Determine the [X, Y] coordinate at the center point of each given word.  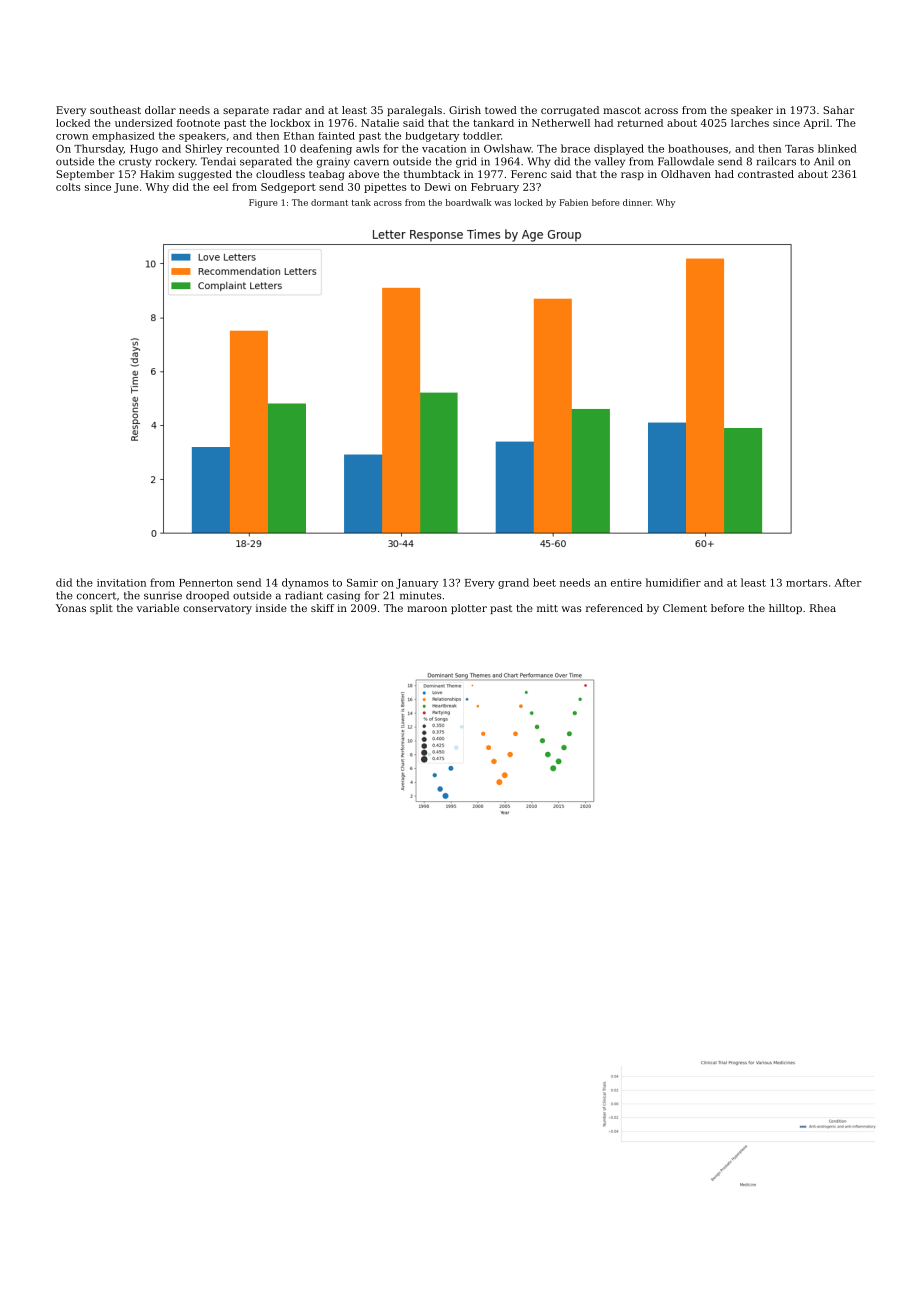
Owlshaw [508, 148]
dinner [637, 202]
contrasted [766, 174]
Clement [685, 608]
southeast [115, 110]
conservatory [217, 610]
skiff [322, 608]
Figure [263, 203]
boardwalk [469, 202]
